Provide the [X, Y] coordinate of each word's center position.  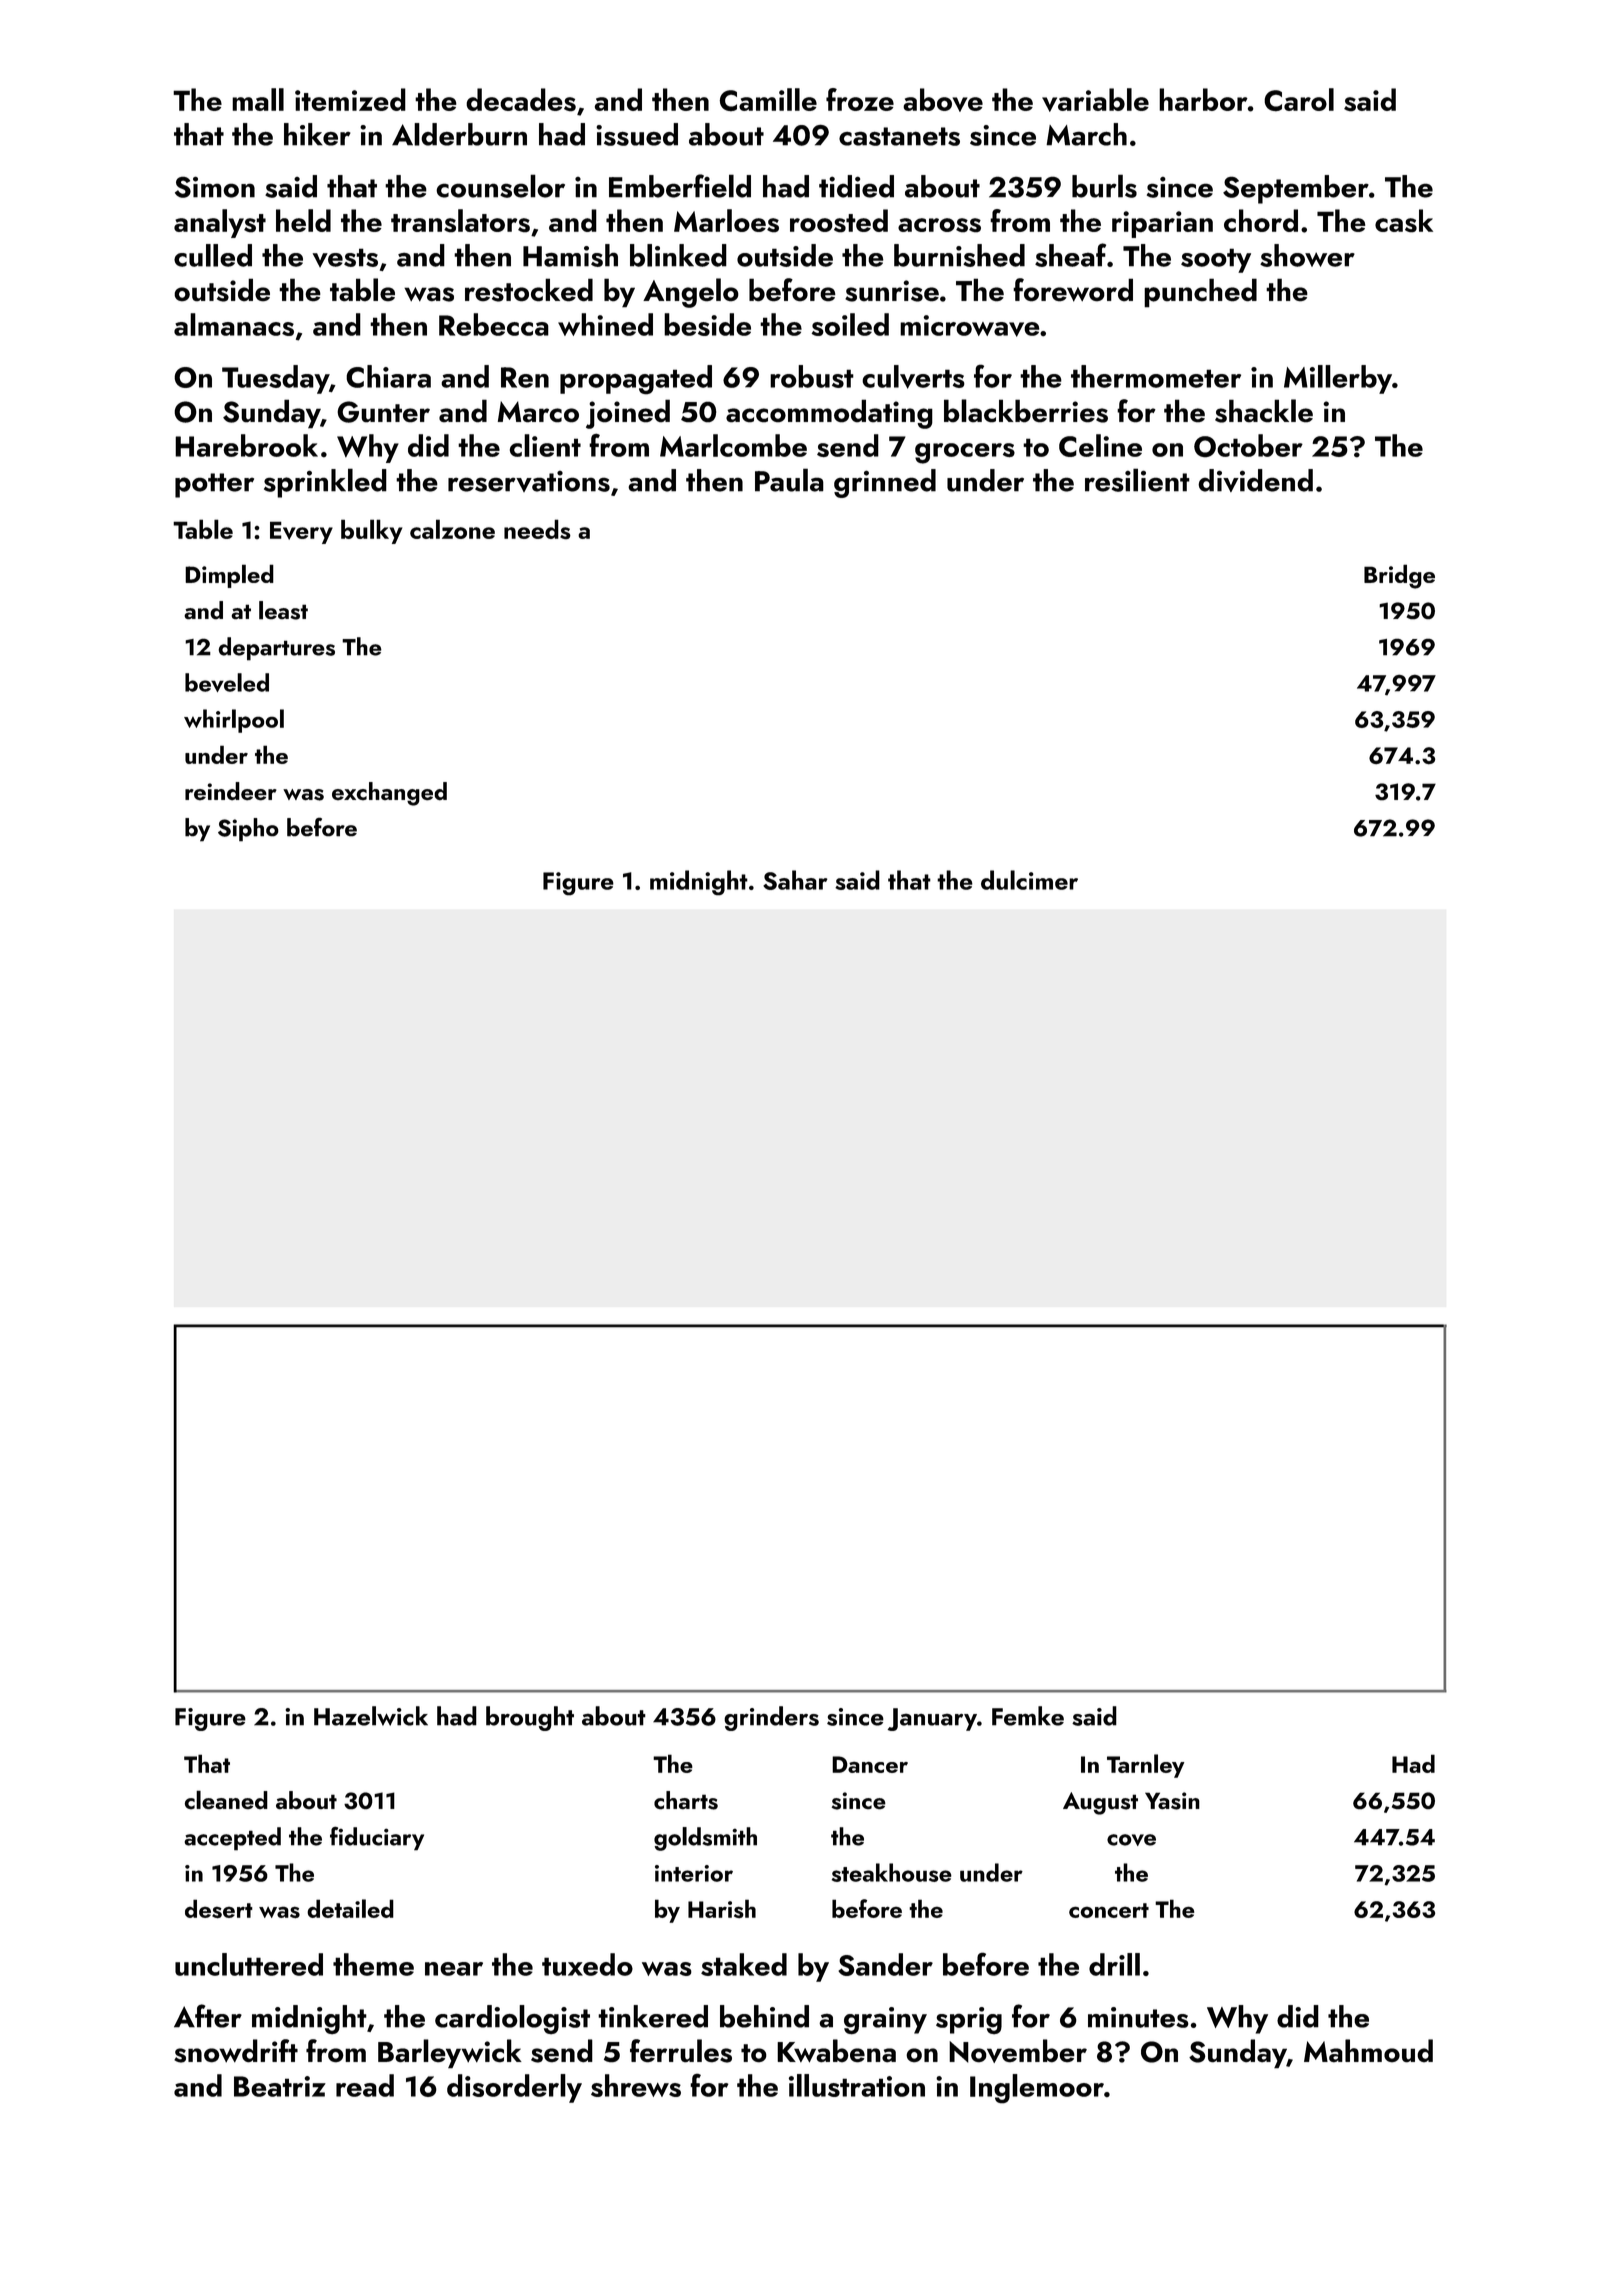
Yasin [1172, 1801]
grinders [771, 1718]
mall [258, 99]
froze [860, 99]
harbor [1203, 99]
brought [530, 1718]
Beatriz [280, 2086]
